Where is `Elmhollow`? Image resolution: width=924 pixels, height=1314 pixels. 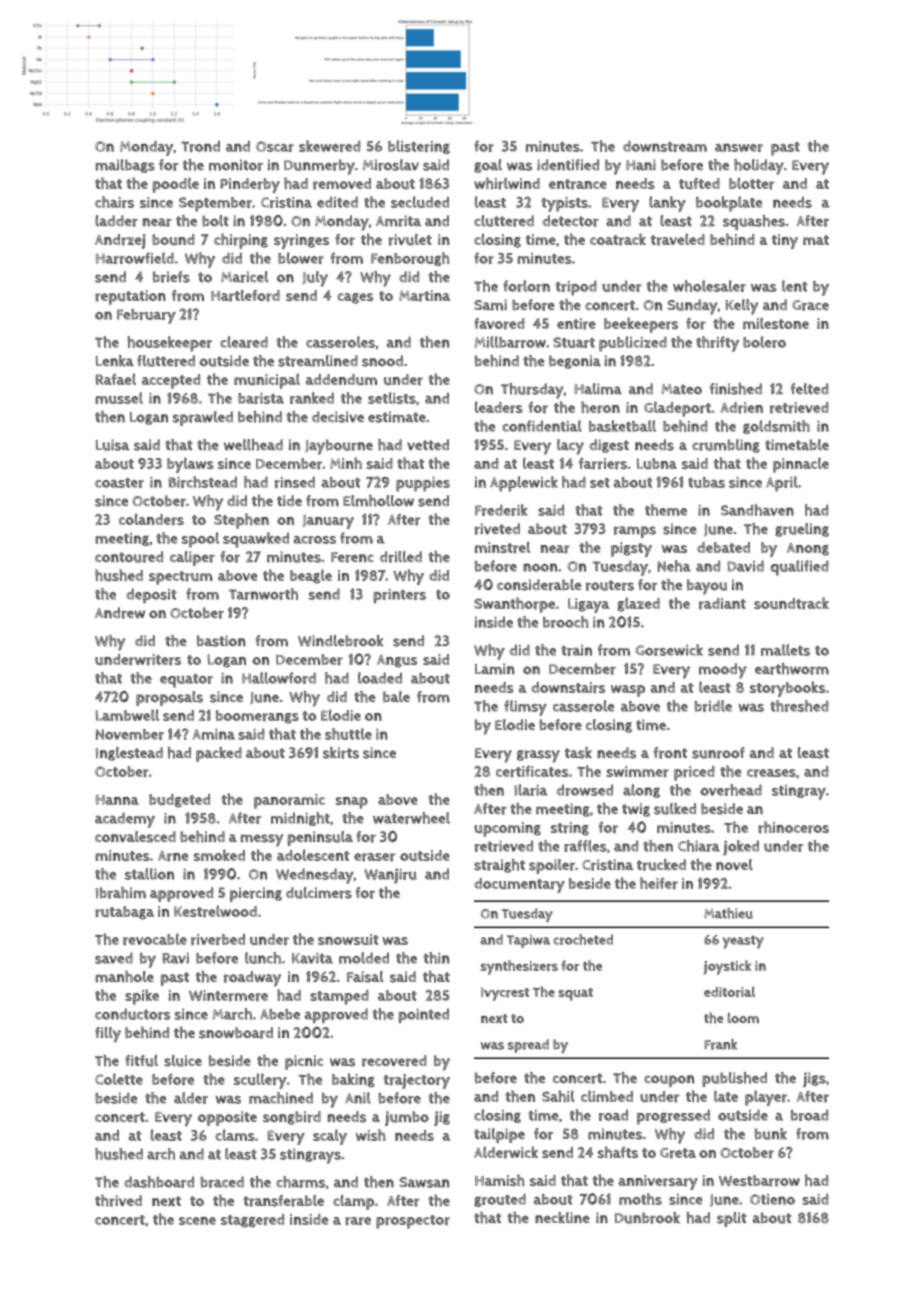
Elmhollow is located at coordinates (378, 501).
